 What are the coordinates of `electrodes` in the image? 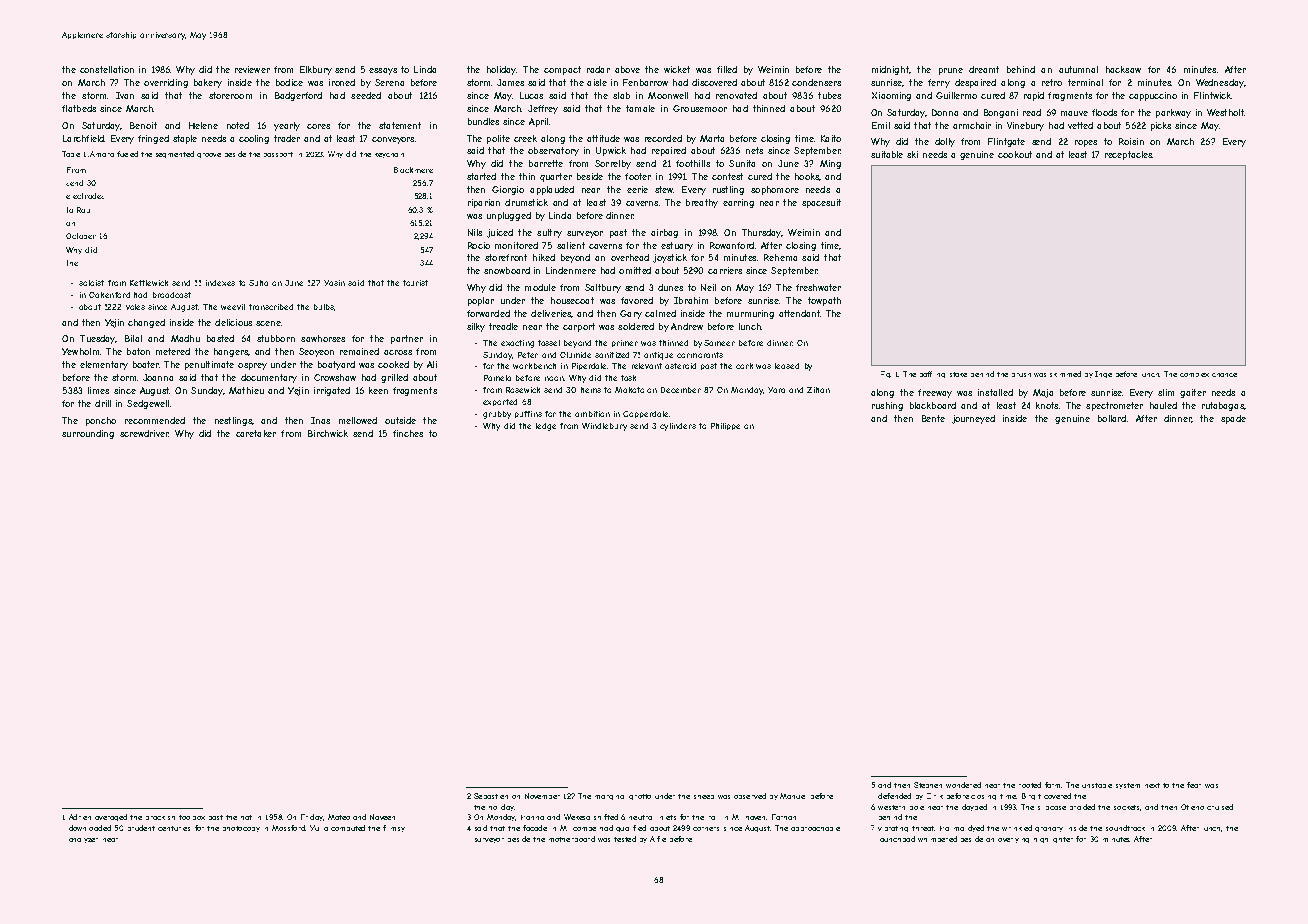 It's located at (85, 196).
